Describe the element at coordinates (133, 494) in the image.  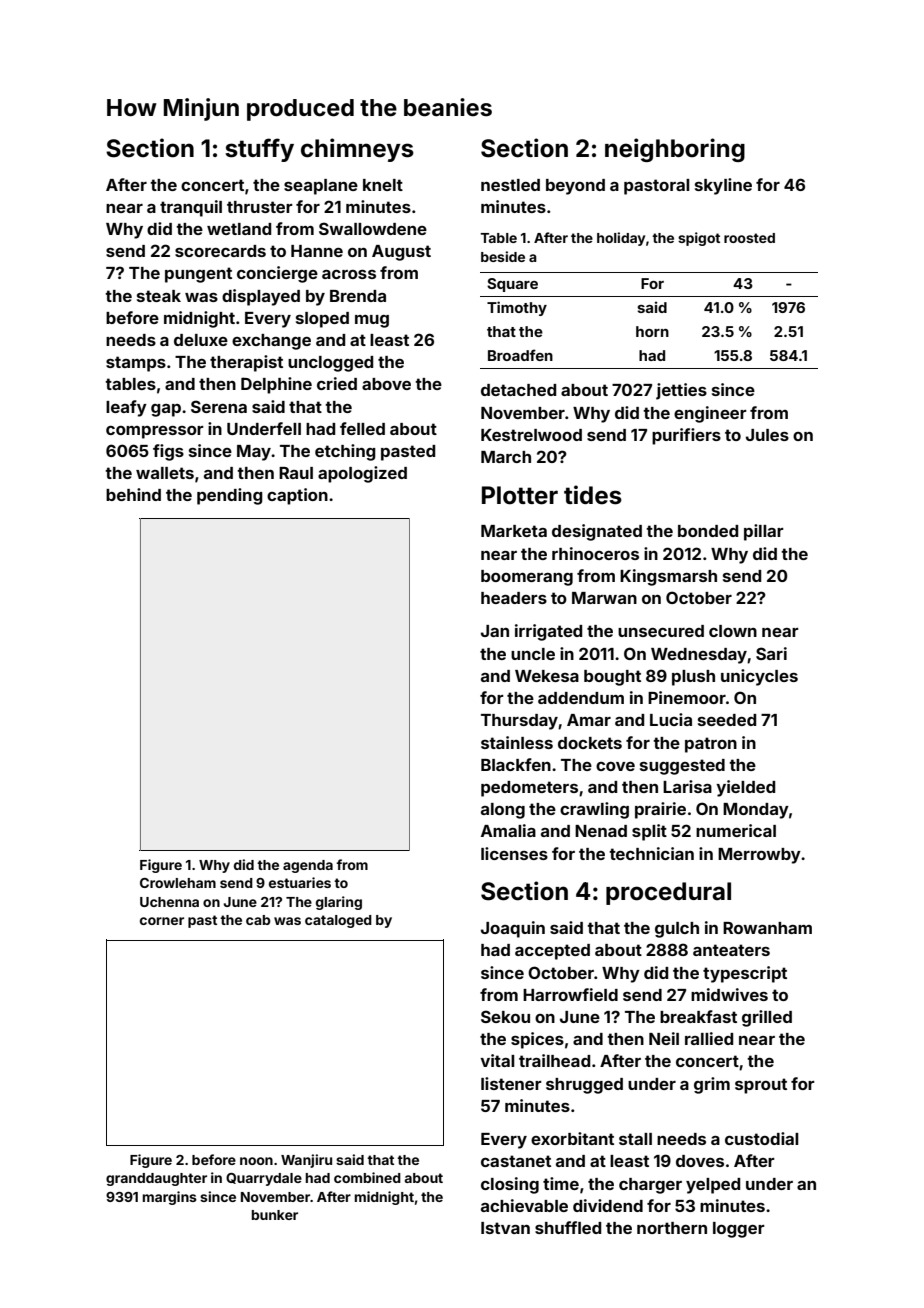
I see `behind` at that location.
